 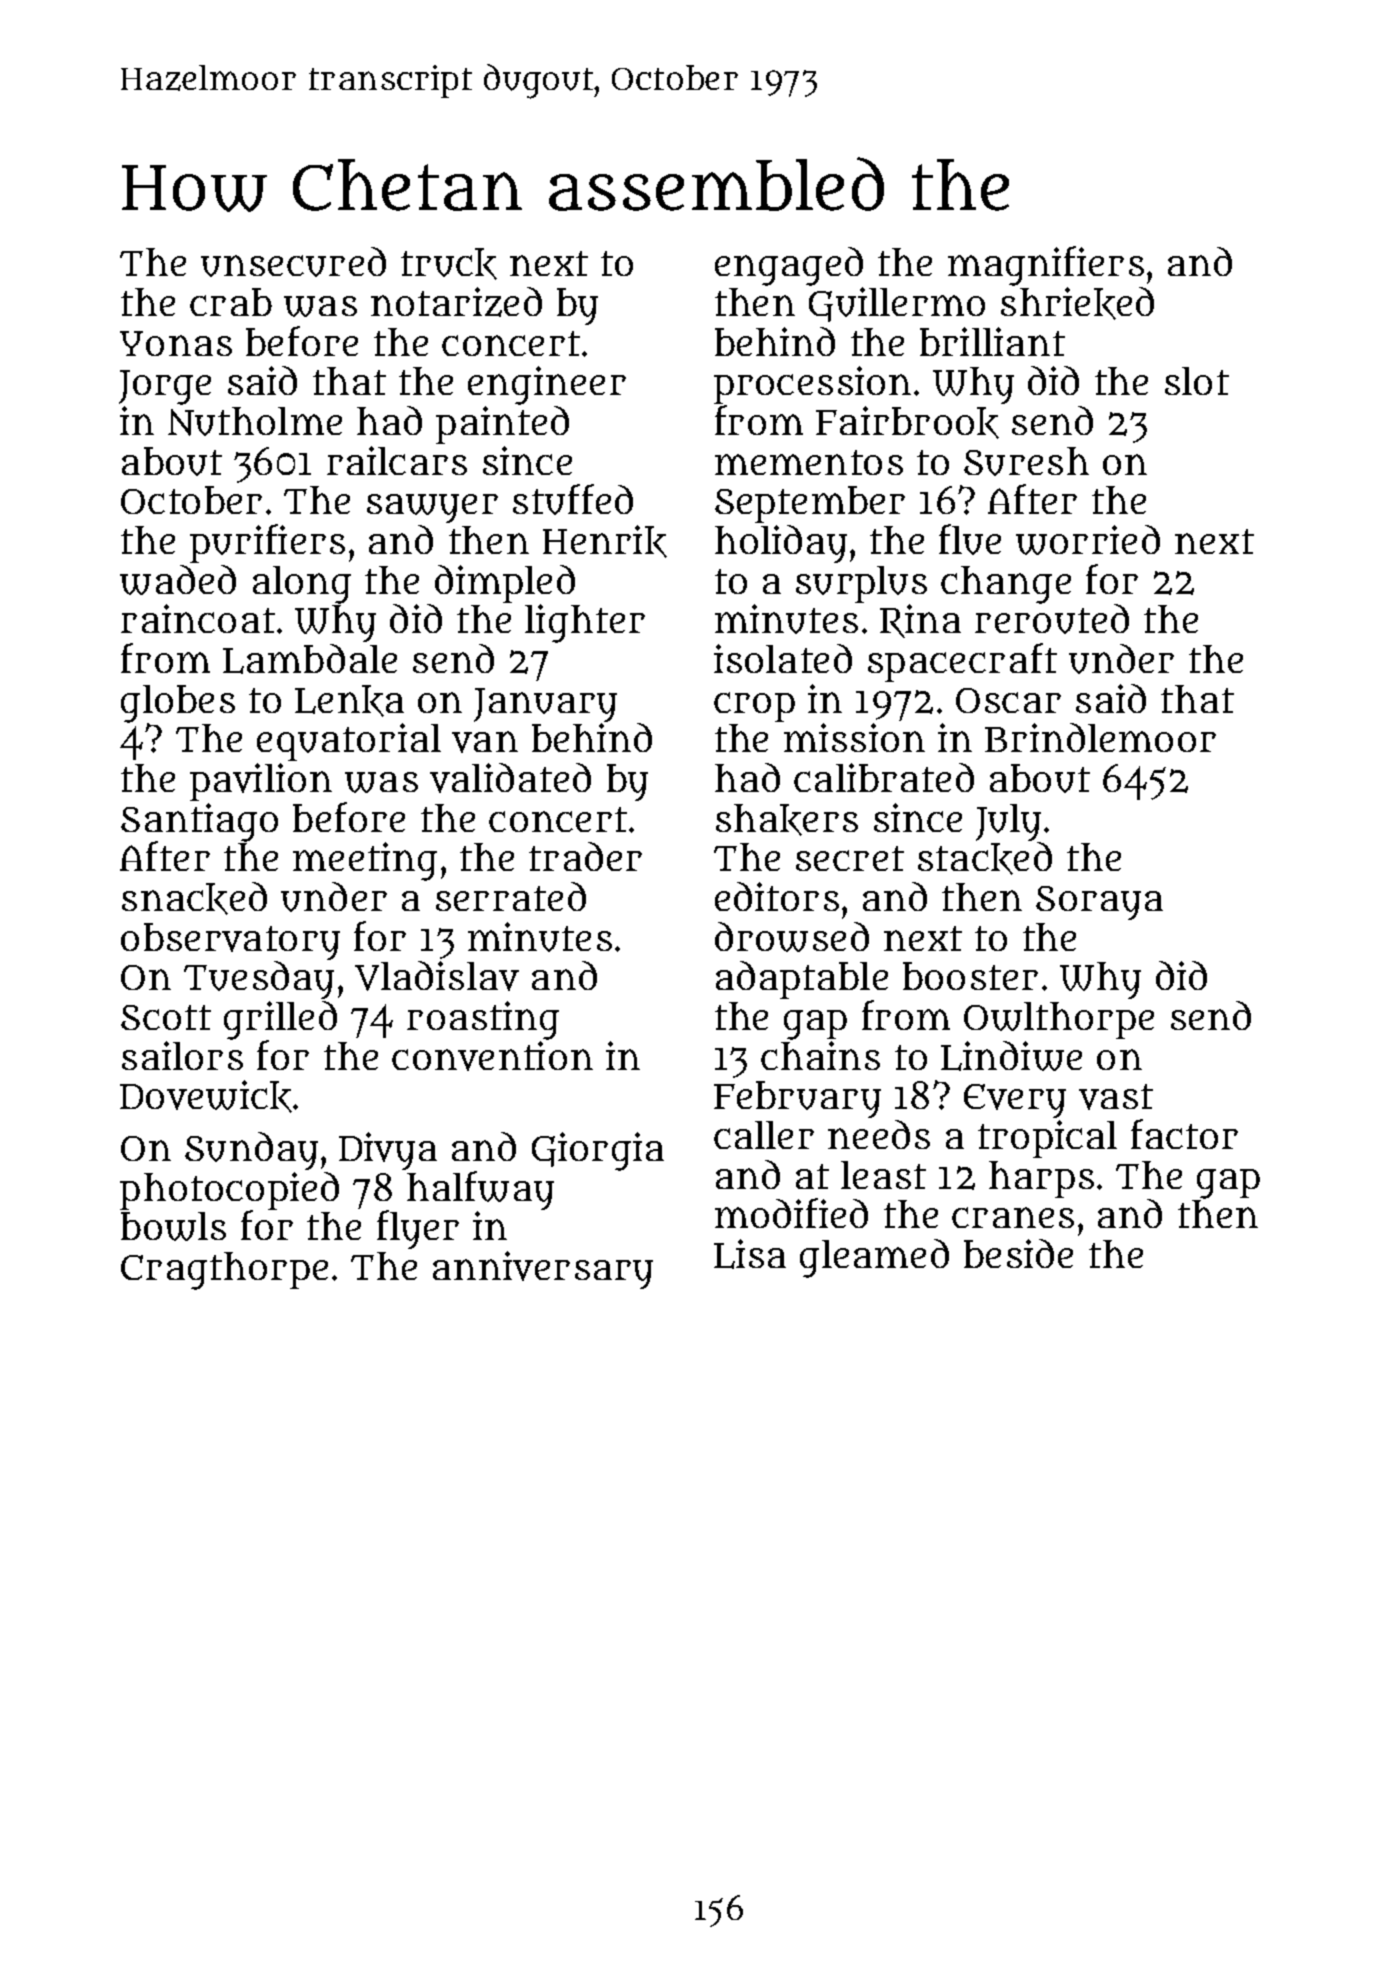 What do you see at coordinates (230, 941) in the page?
I see `observatory` at bounding box center [230, 941].
